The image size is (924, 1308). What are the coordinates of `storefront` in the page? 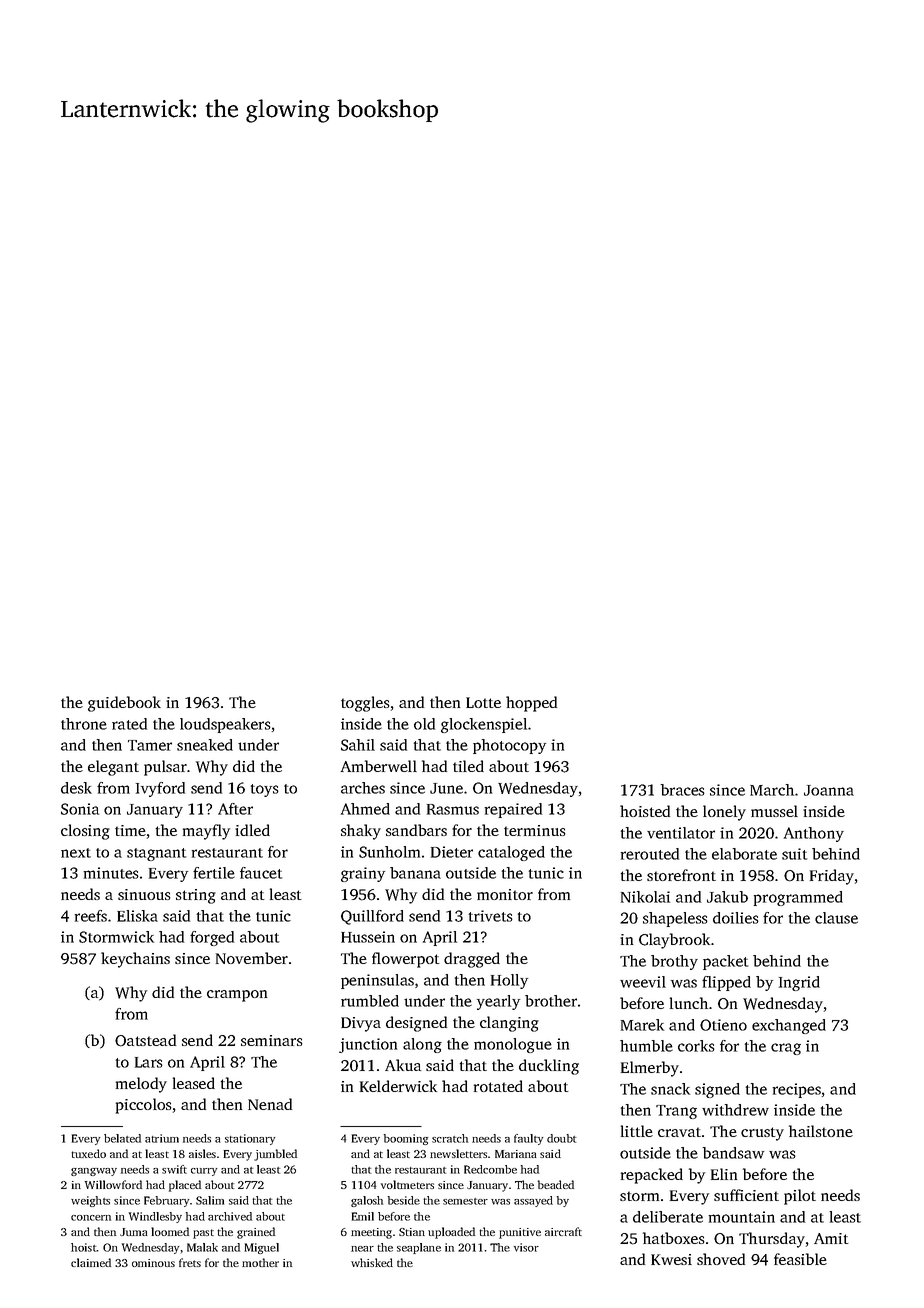 It's located at (681, 875).
